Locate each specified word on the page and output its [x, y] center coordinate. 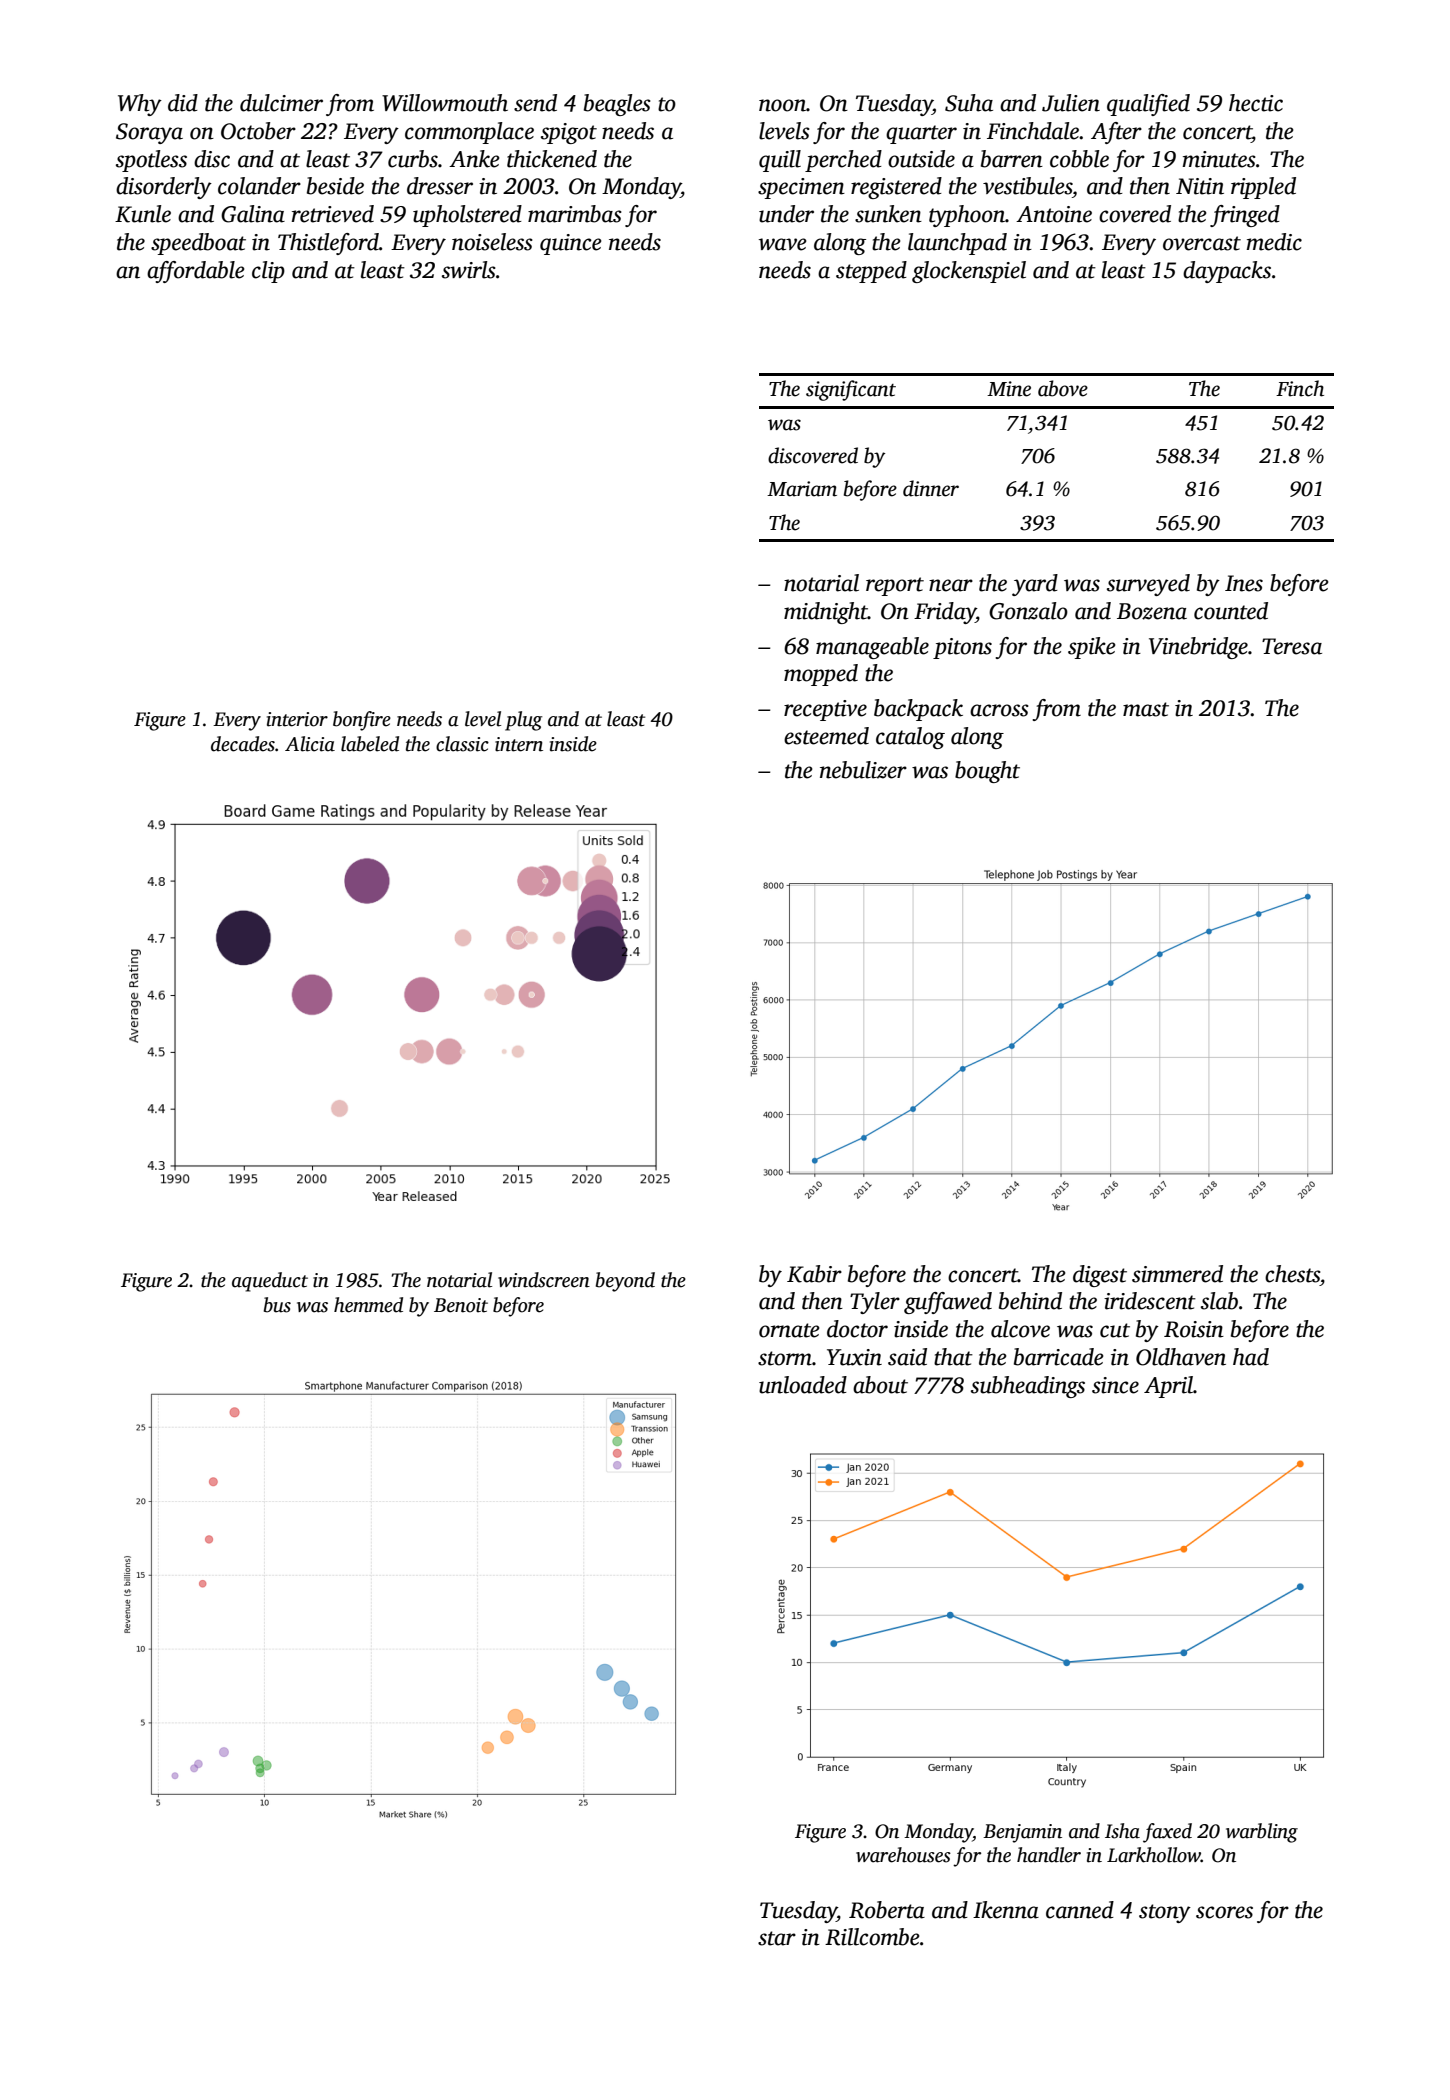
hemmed [368, 1305]
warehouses [903, 1855]
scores [1224, 1912]
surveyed [1148, 585]
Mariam [802, 489]
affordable [195, 272]
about [880, 1385]
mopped [821, 675]
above [1063, 388]
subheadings [1028, 1387]
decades [243, 744]
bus [277, 1305]
